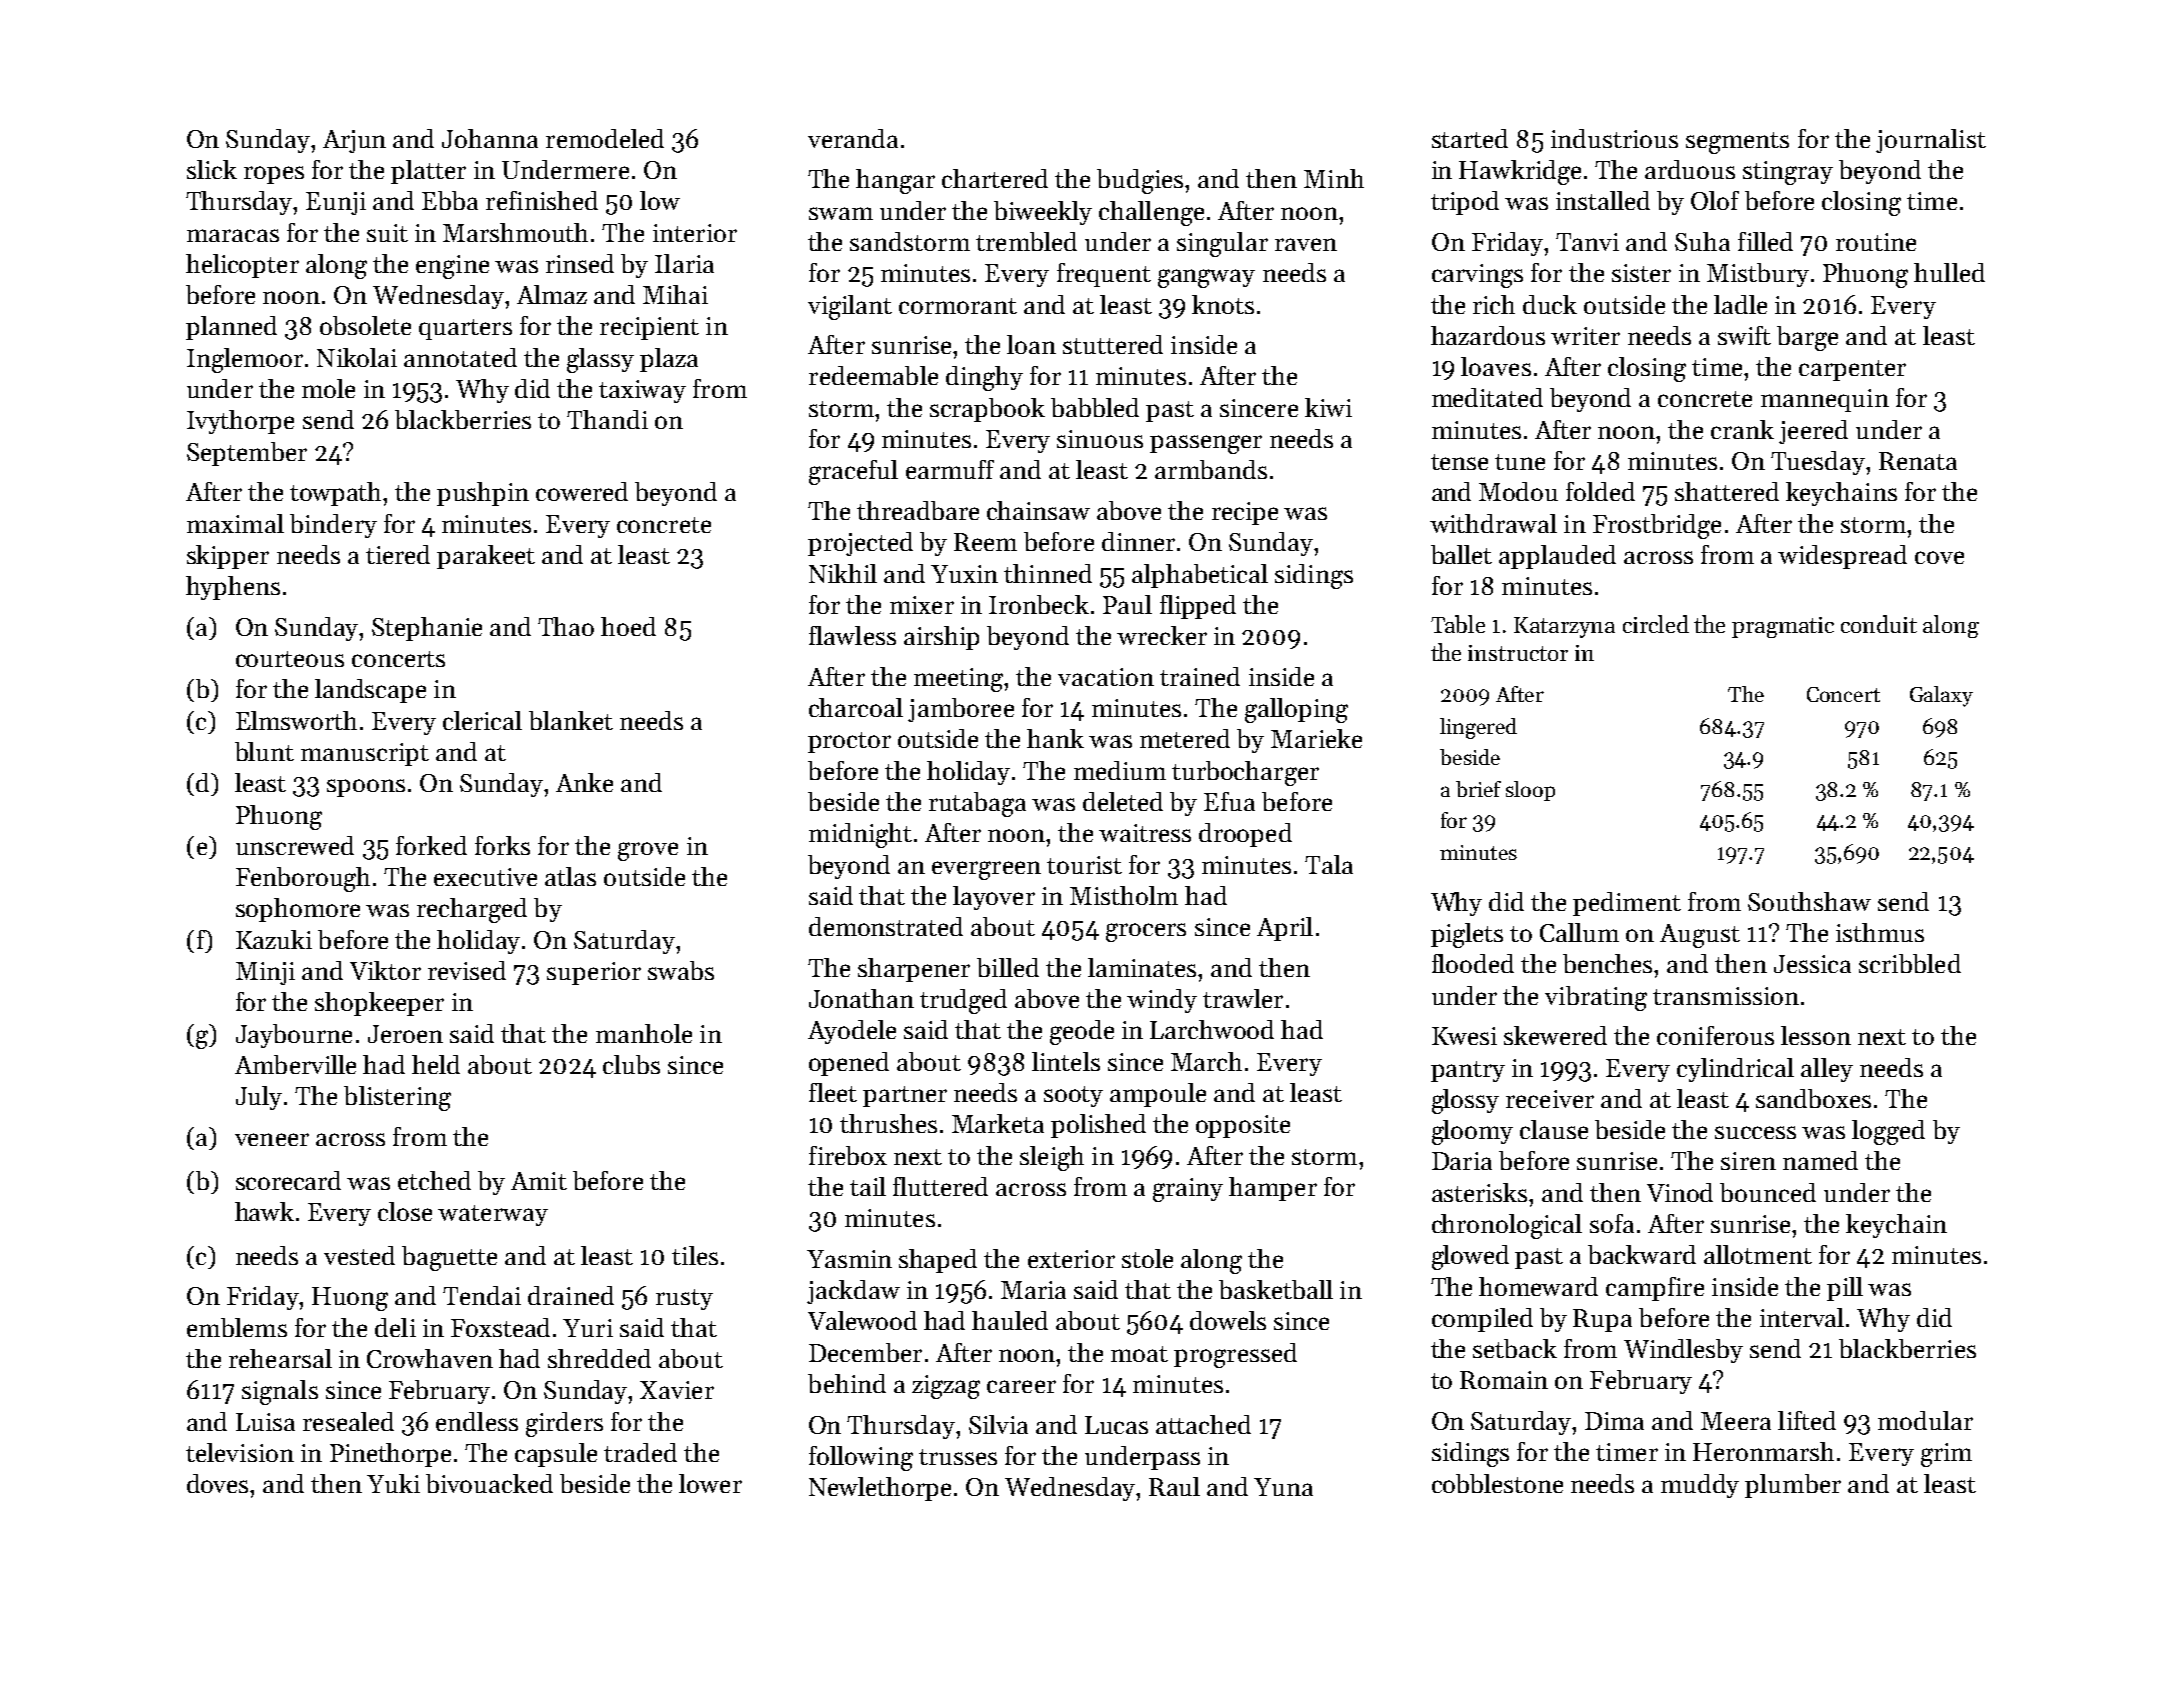 Image resolution: width=2178 pixels, height=1683 pixels. What do you see at coordinates (1478, 728) in the screenshot?
I see `lingered` at bounding box center [1478, 728].
